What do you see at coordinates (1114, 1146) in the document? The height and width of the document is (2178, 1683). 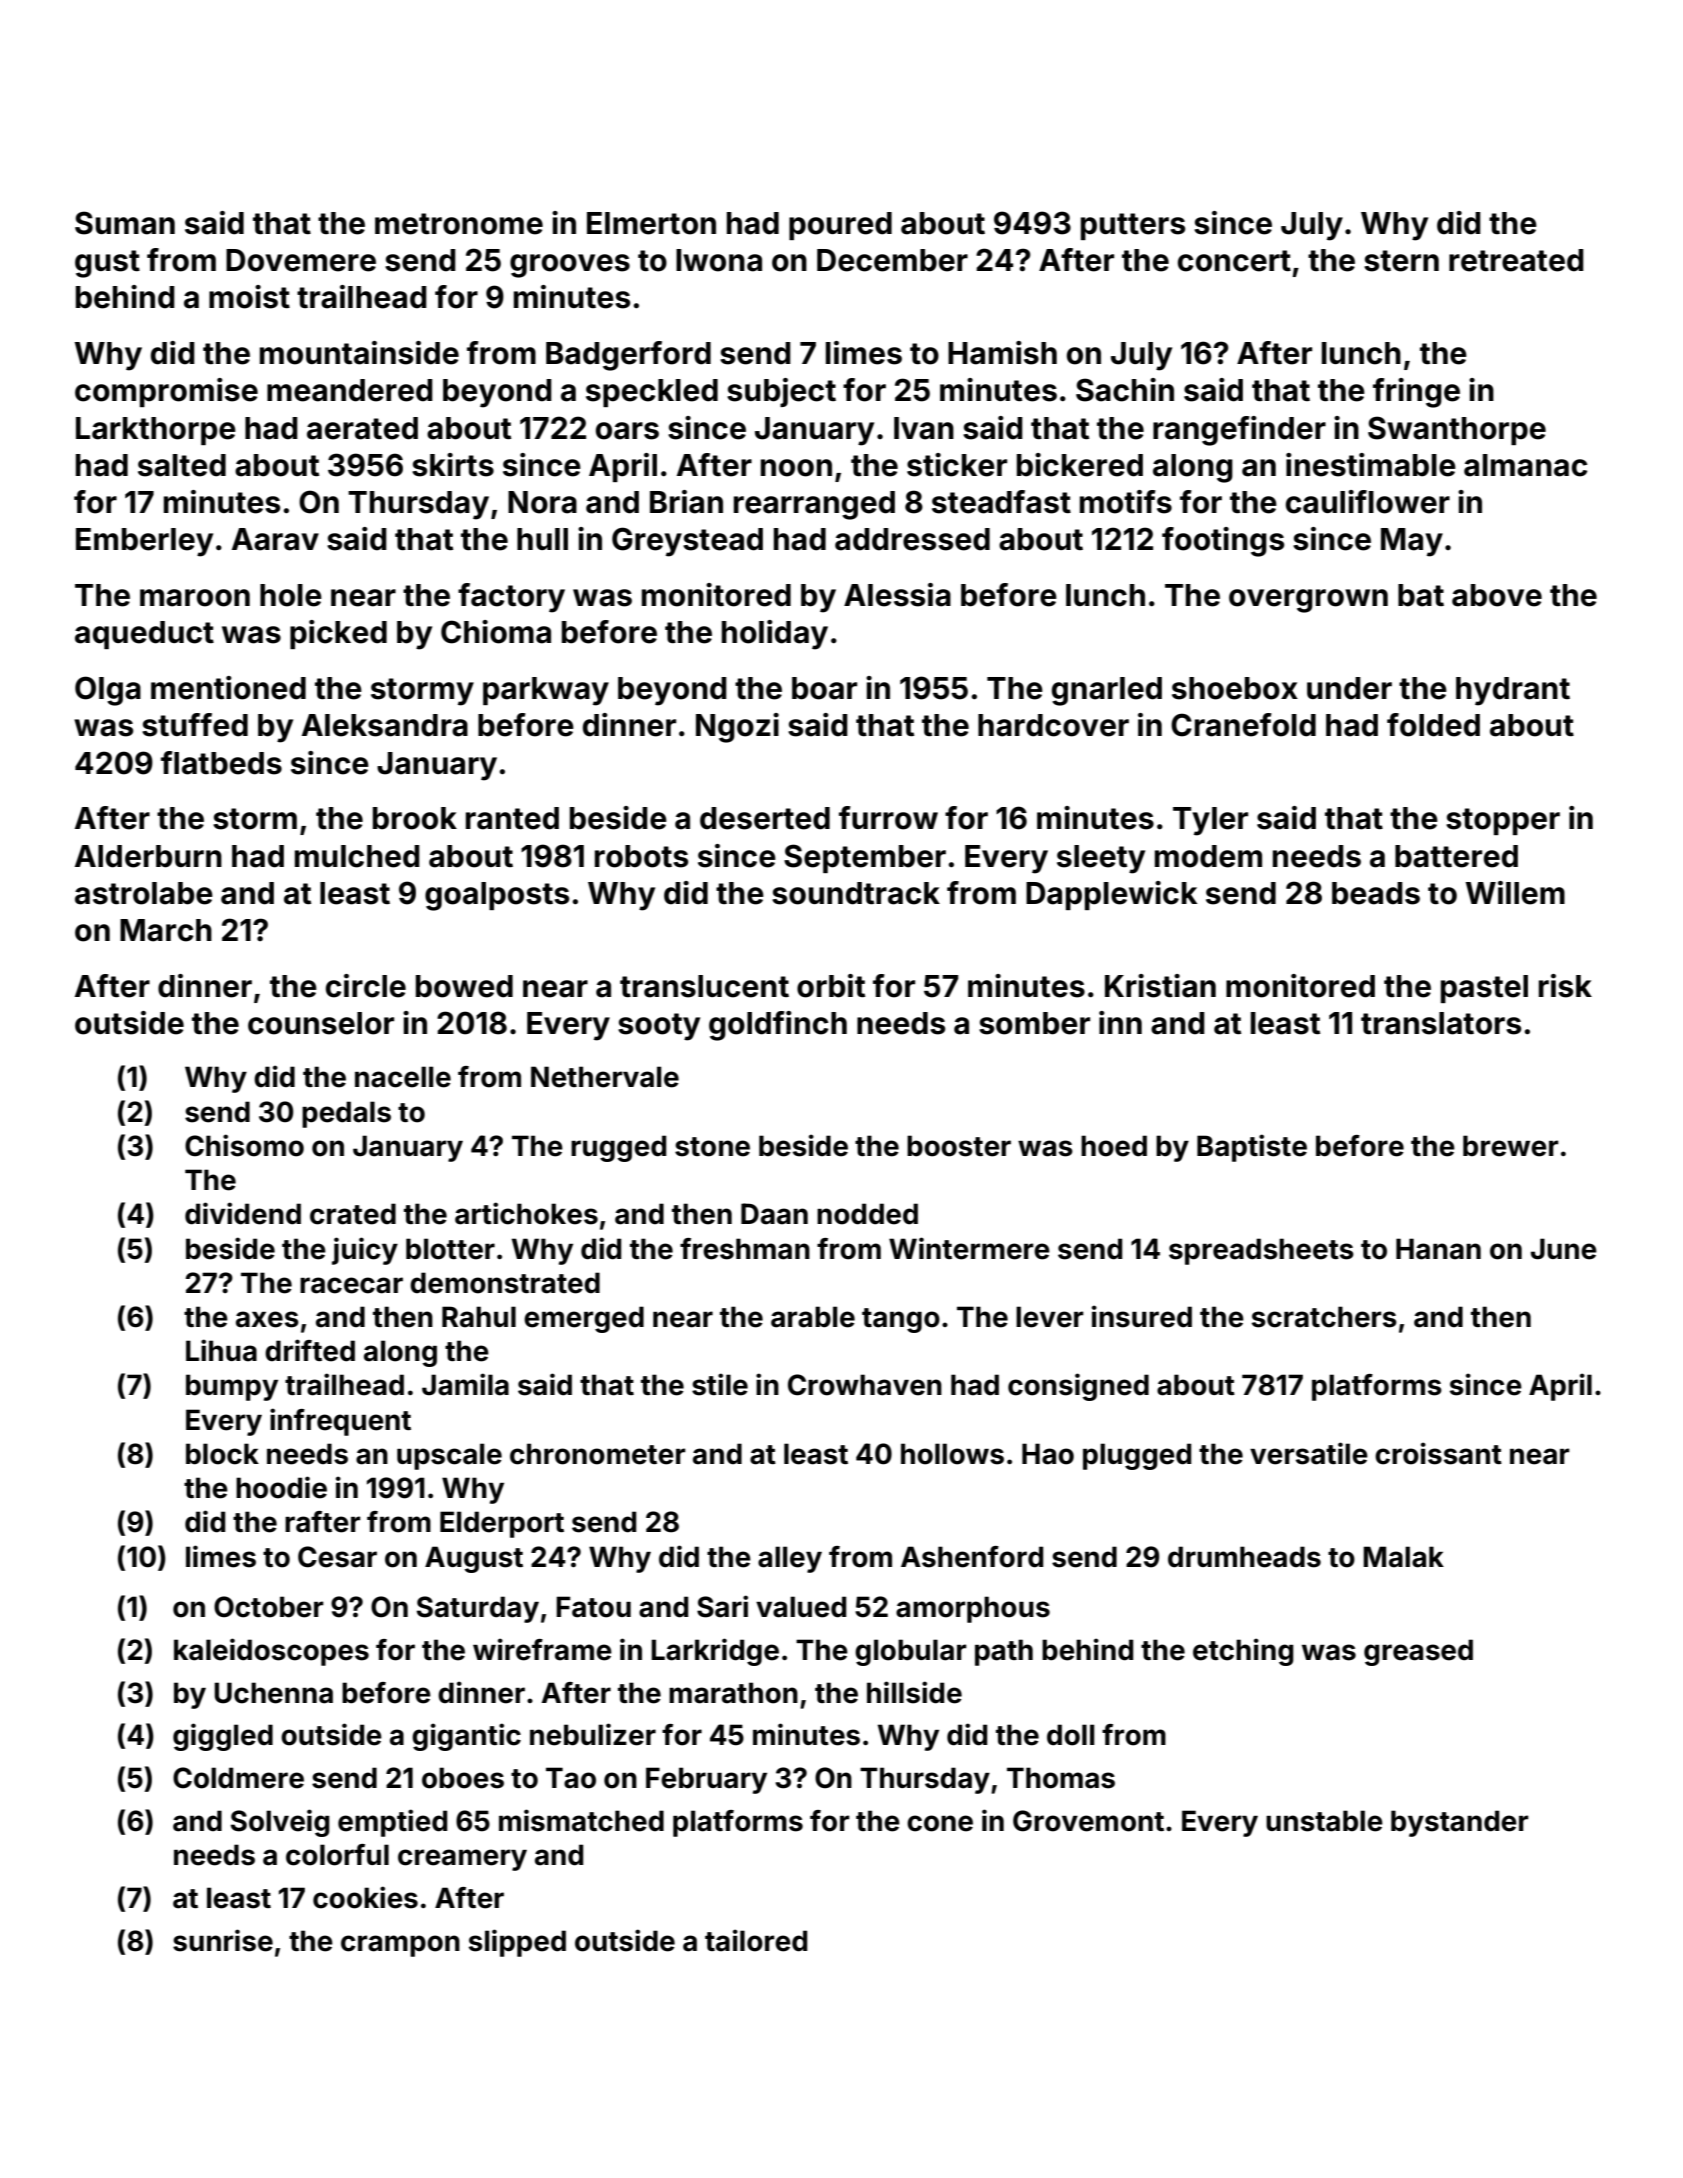 I see `hoed` at bounding box center [1114, 1146].
